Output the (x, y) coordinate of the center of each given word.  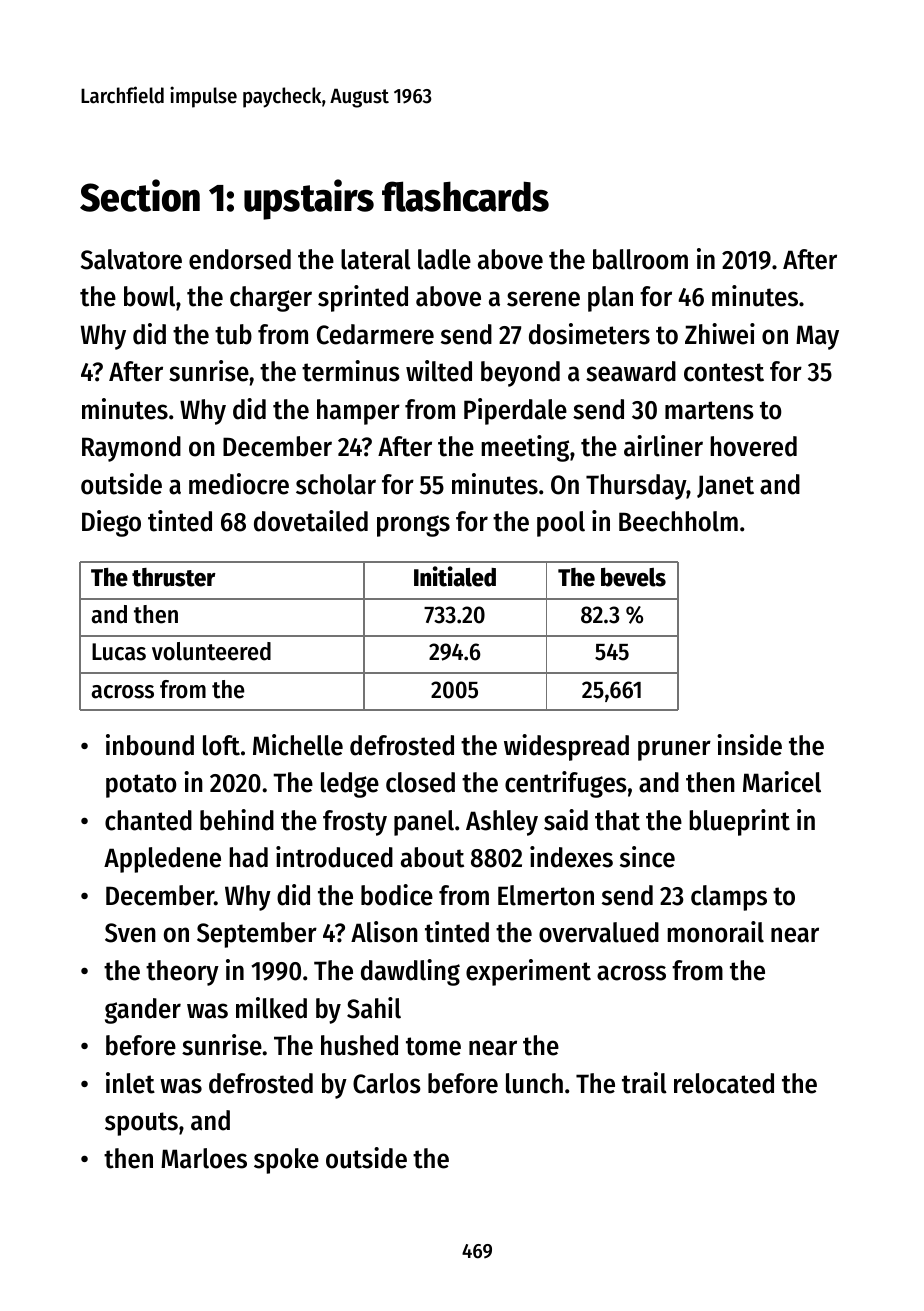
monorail (715, 932)
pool (561, 524)
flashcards (465, 196)
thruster (174, 577)
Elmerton (546, 895)
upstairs (309, 199)
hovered (753, 446)
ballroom (640, 259)
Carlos (387, 1083)
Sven (130, 933)
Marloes (204, 1158)
